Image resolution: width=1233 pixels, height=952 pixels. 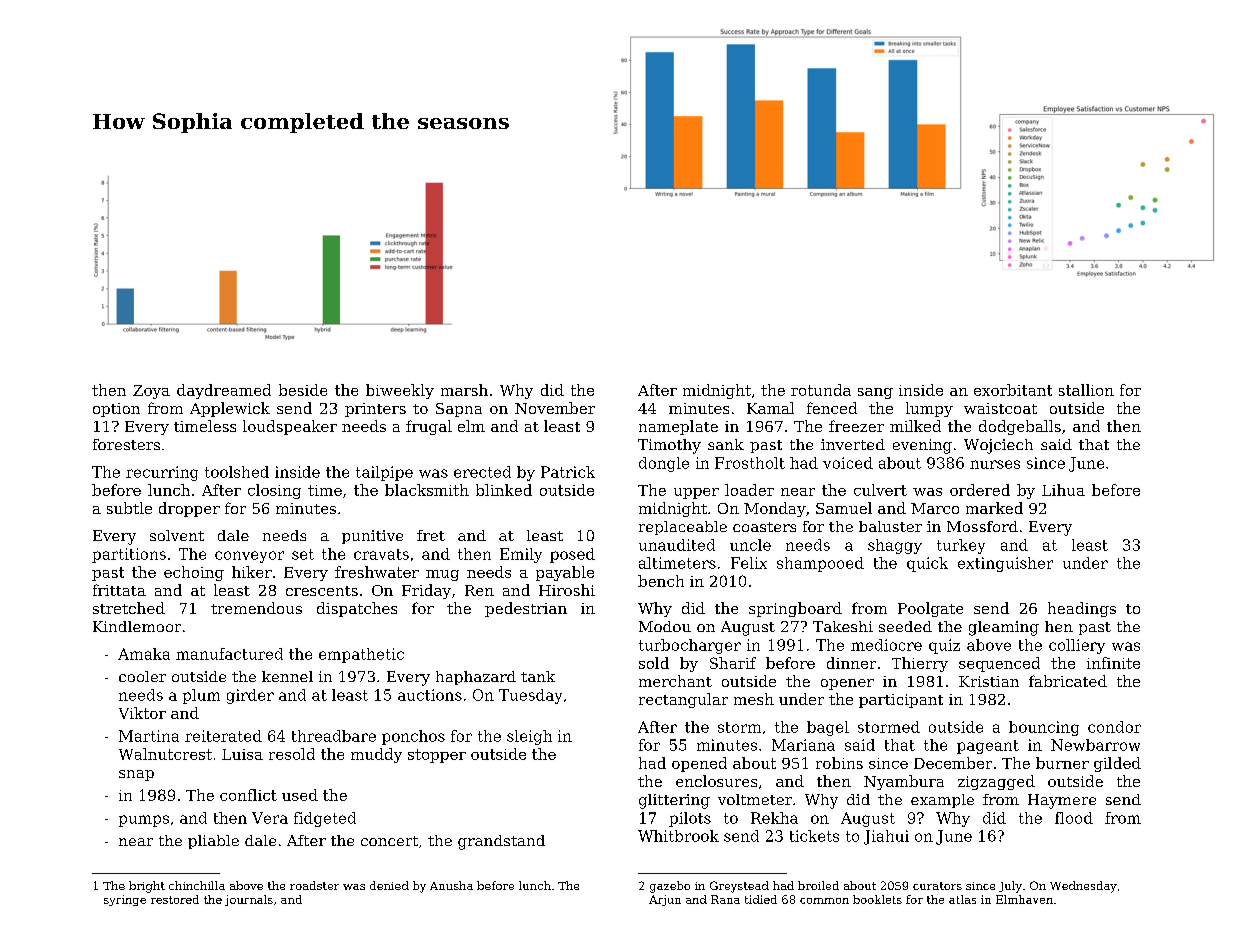 What do you see at coordinates (149, 736) in the document?
I see `Martina` at bounding box center [149, 736].
